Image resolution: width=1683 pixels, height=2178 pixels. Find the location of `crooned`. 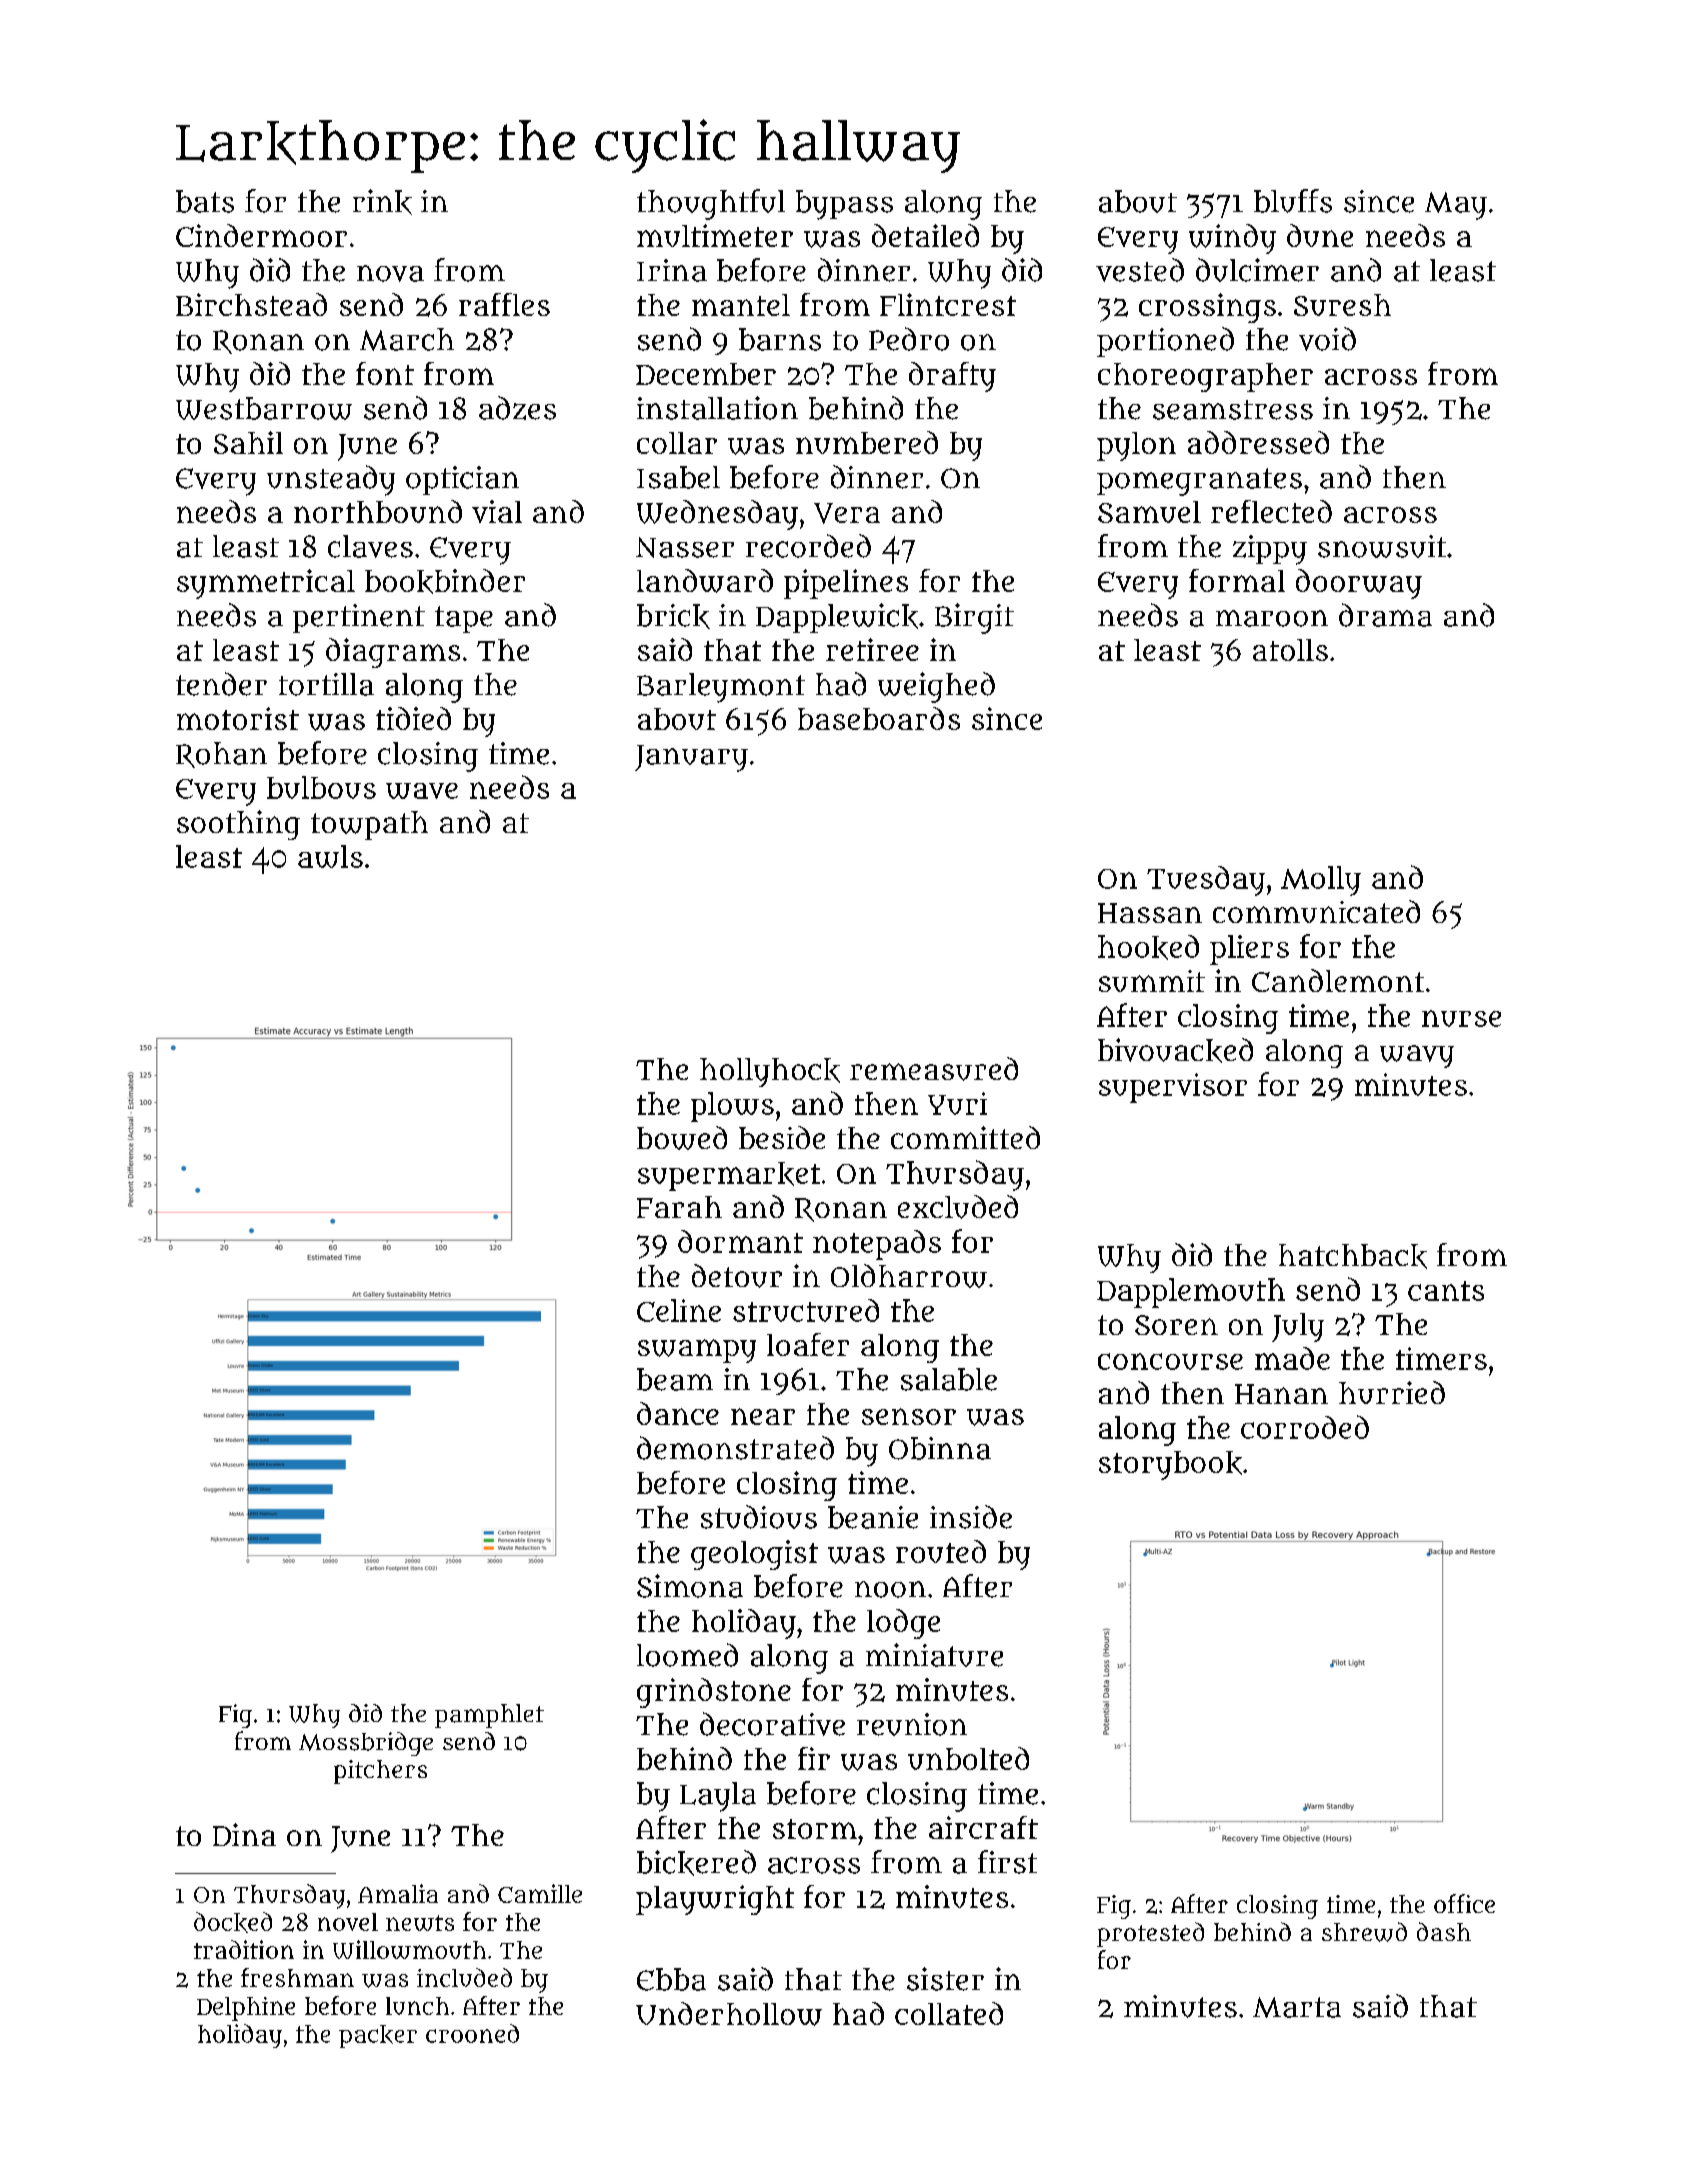

crooned is located at coordinates (472, 2033).
